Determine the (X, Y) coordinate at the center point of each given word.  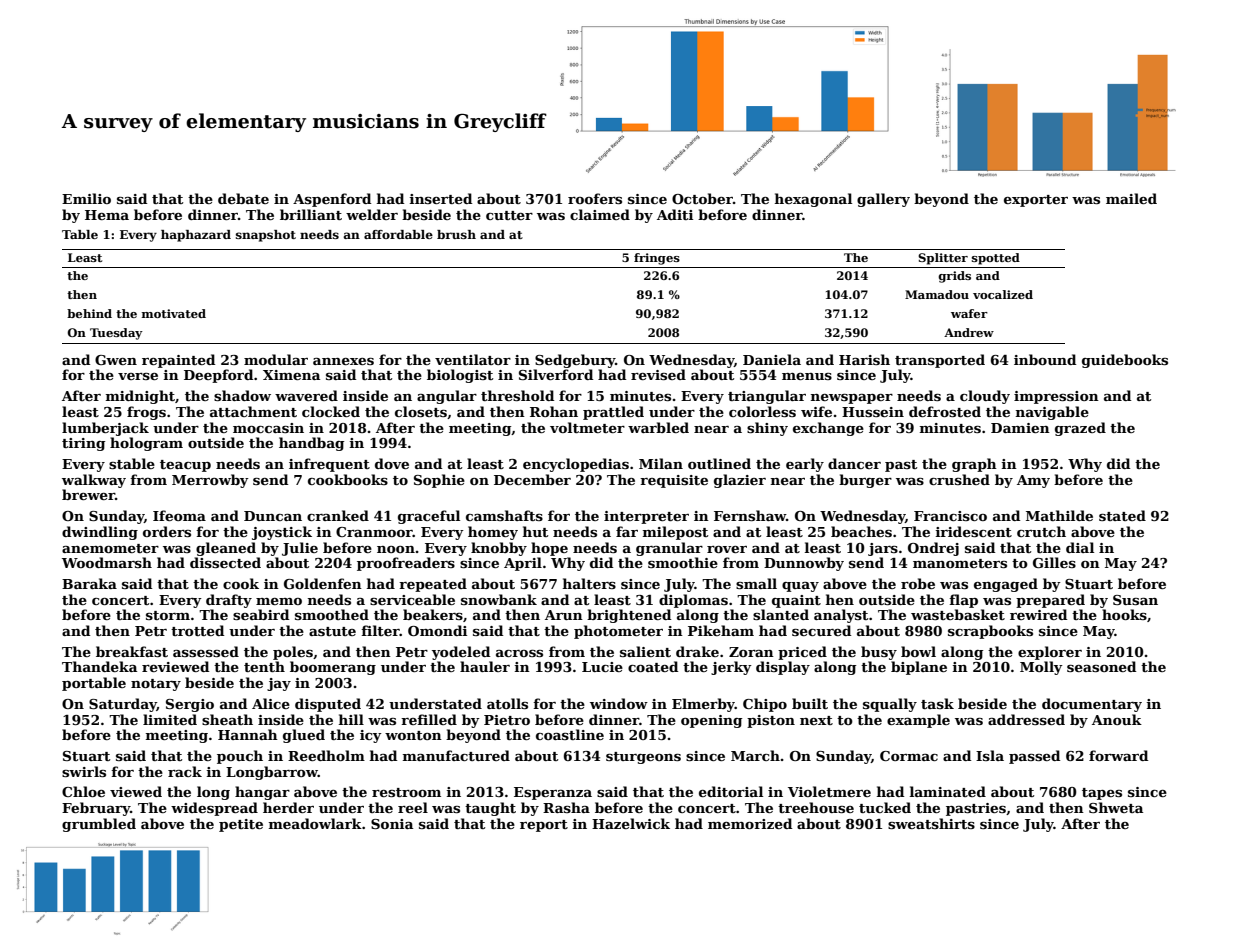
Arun (564, 615)
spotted (996, 259)
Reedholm (326, 755)
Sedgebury (575, 361)
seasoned (1101, 666)
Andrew (969, 332)
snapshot (266, 236)
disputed (328, 705)
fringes (657, 259)
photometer (618, 632)
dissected (225, 562)
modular (276, 359)
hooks (1124, 614)
